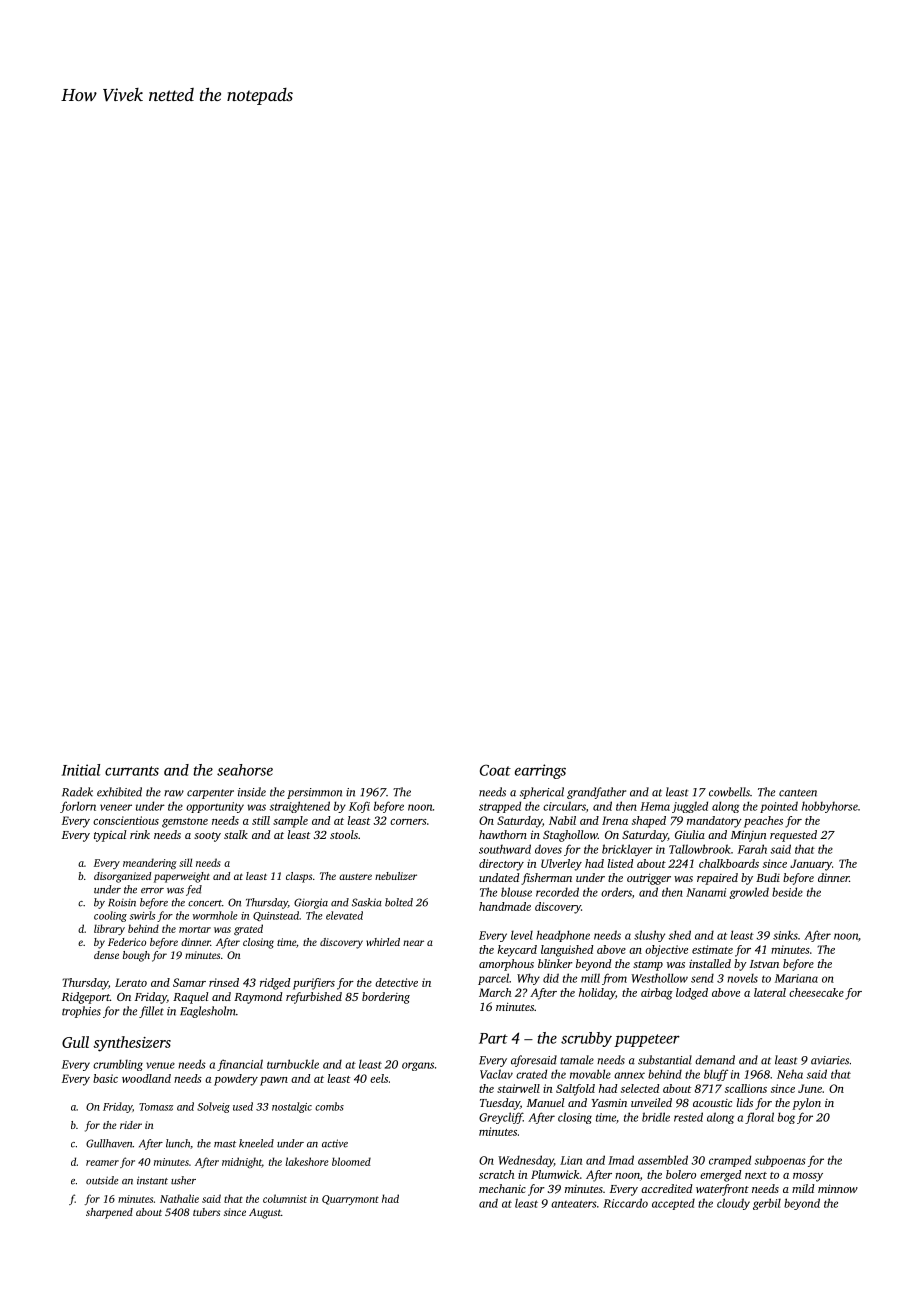 This screenshot has width=924, height=1308. I want to click on rider, so click(131, 1125).
